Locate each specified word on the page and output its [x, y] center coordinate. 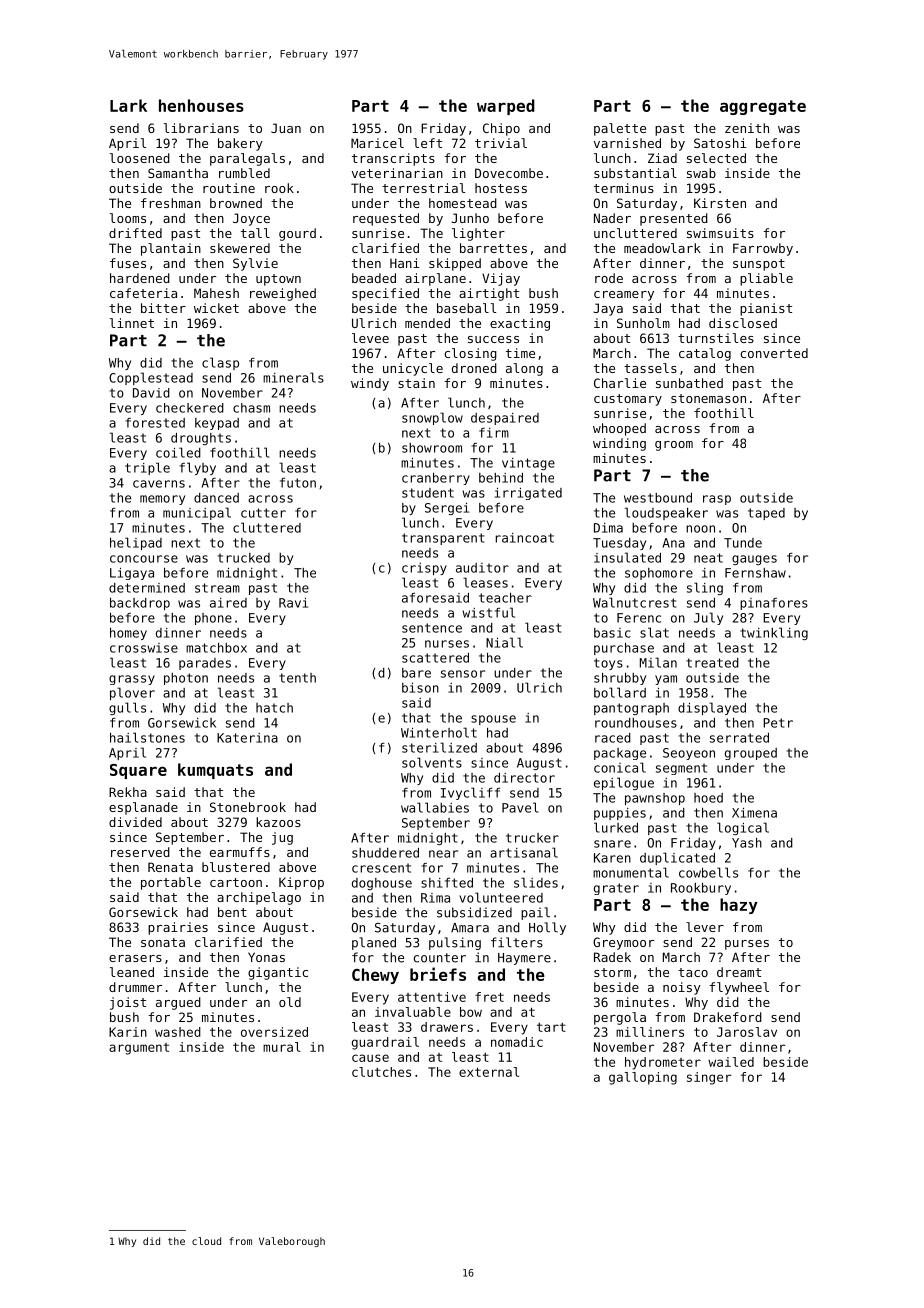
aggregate [763, 107]
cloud [206, 1241]
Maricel [377, 143]
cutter [263, 513]
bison [420, 688]
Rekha [128, 792]
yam [666, 680]
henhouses [201, 105]
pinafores [774, 604]
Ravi [293, 603]
